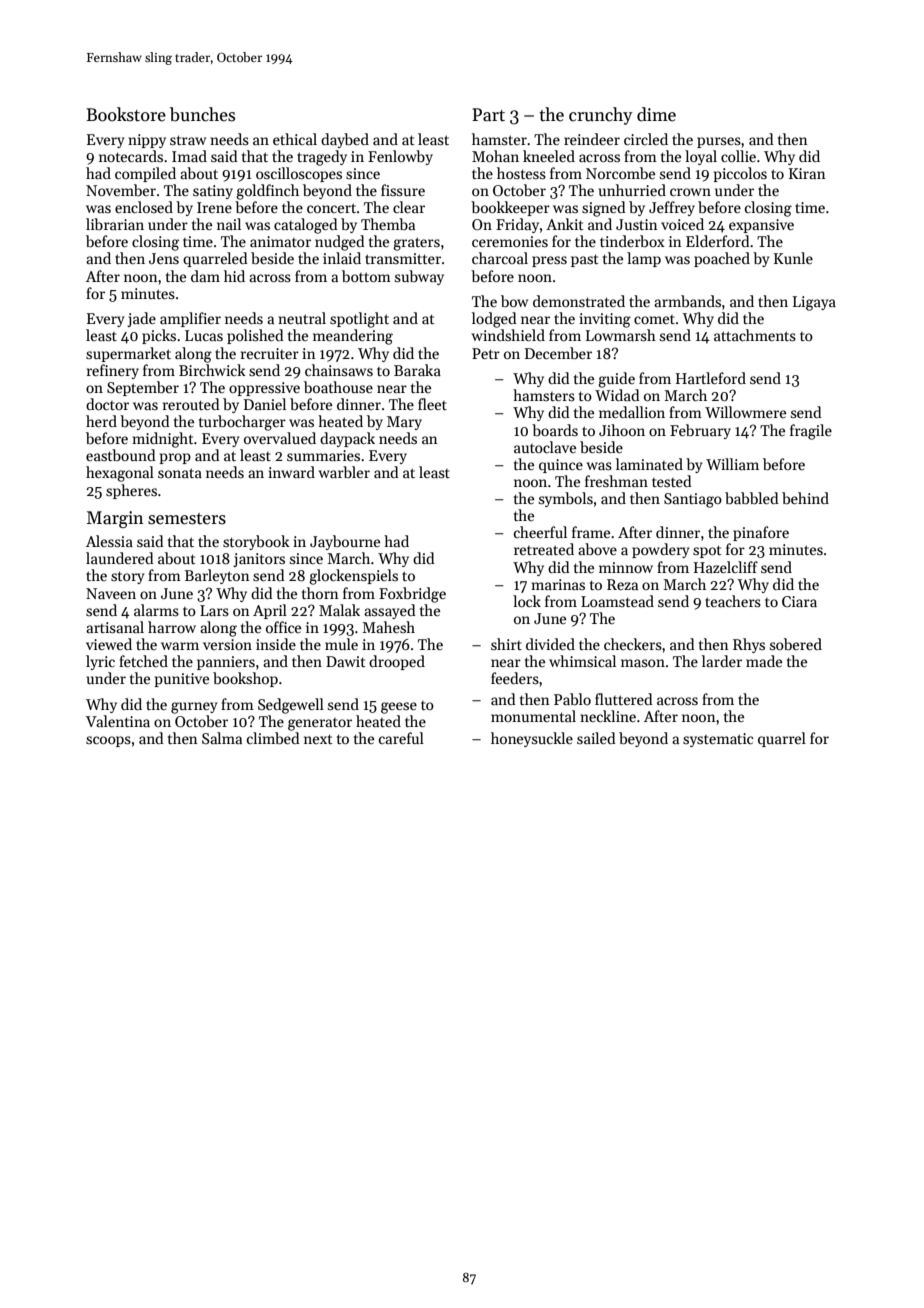 The width and height of the screenshot is (924, 1308). What do you see at coordinates (191, 404) in the screenshot?
I see `rerouted` at bounding box center [191, 404].
